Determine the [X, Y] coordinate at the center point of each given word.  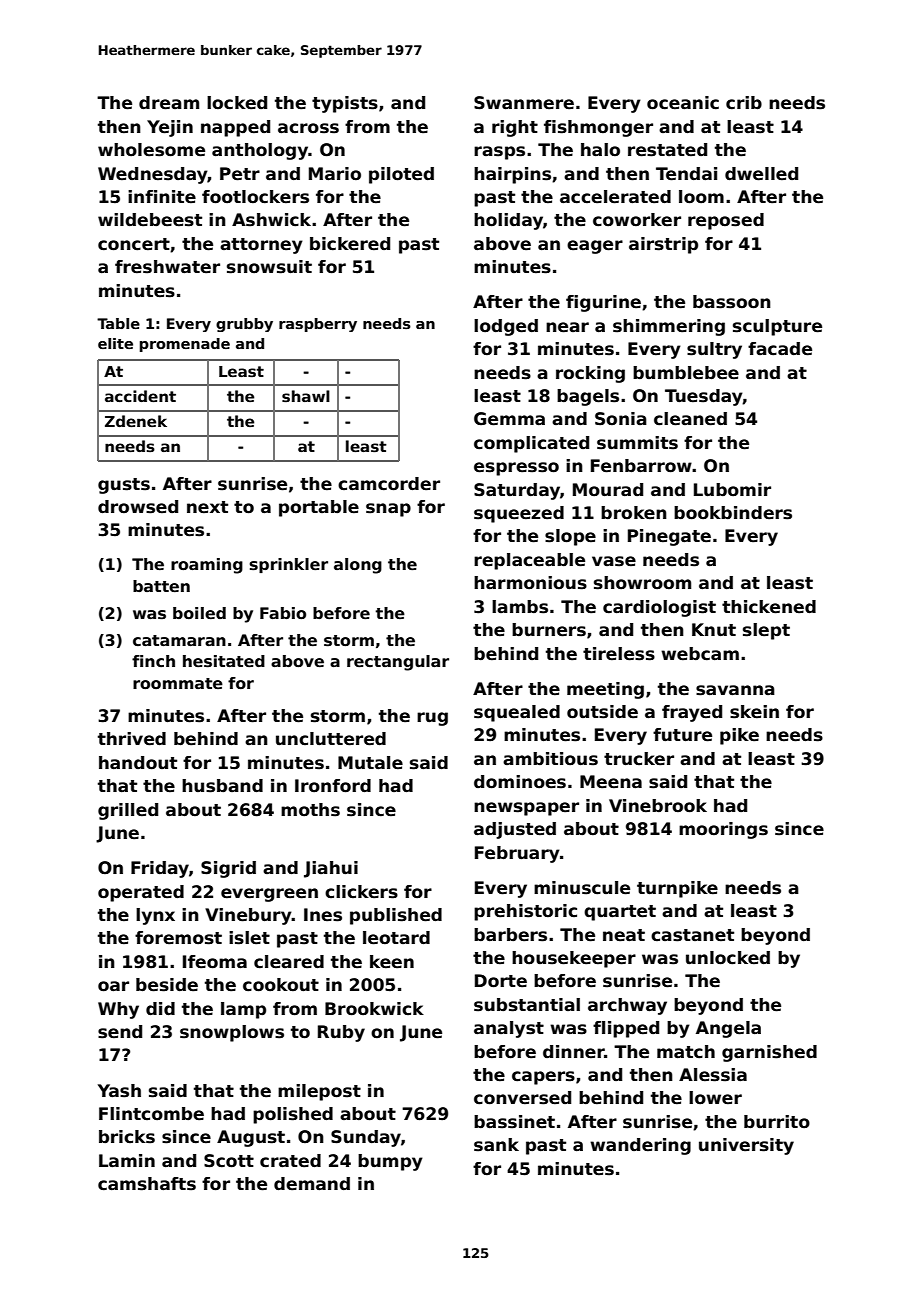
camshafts [147, 1184]
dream [169, 103]
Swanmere [524, 103]
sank [496, 1145]
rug [432, 719]
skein [754, 712]
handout [138, 763]
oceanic [683, 103]
